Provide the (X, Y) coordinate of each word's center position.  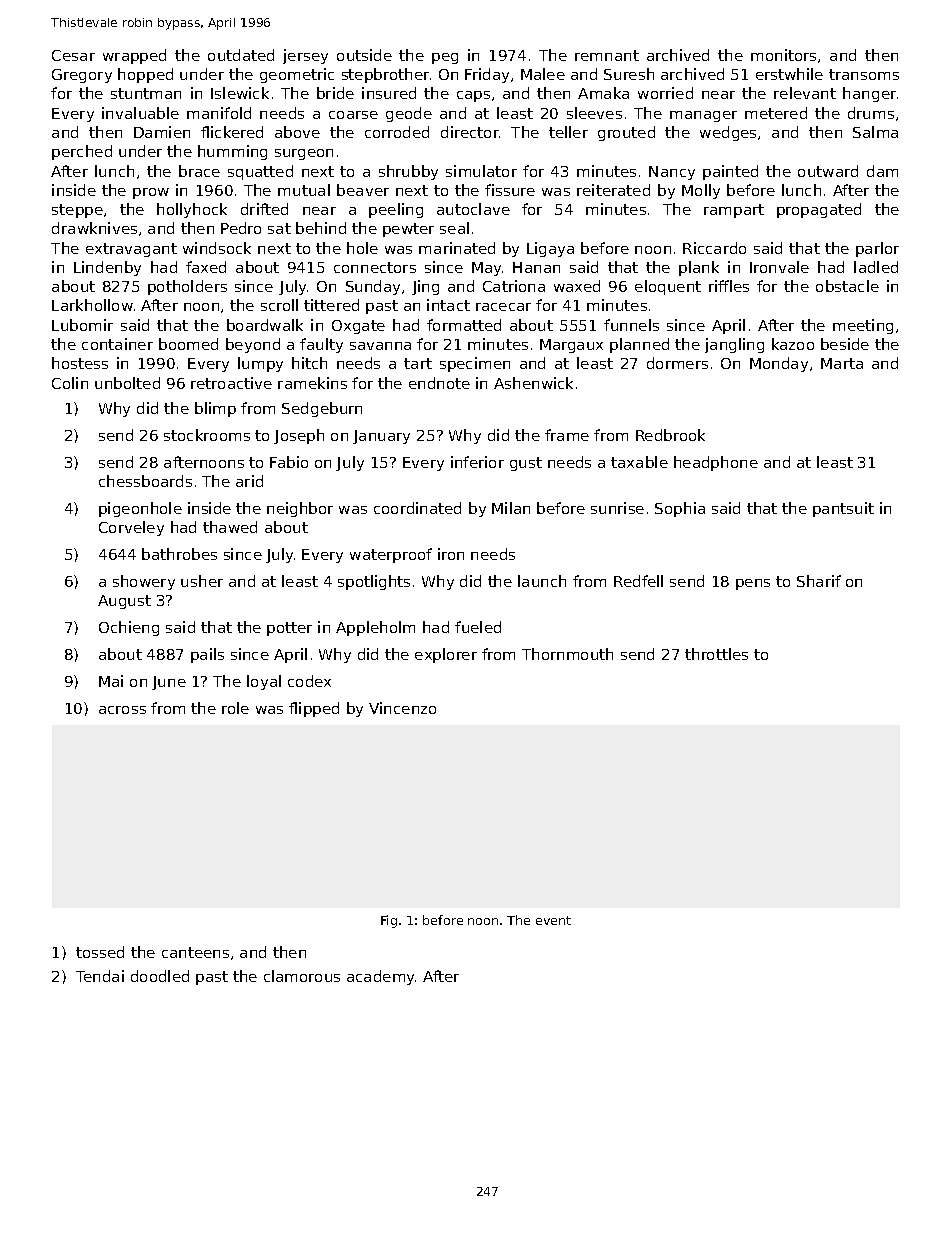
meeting (863, 326)
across (122, 710)
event (553, 920)
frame (567, 435)
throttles (716, 654)
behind (321, 228)
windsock (217, 248)
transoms (864, 74)
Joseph (299, 436)
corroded (397, 132)
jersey (305, 56)
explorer (446, 655)
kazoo (793, 344)
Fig (389, 921)
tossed (100, 952)
